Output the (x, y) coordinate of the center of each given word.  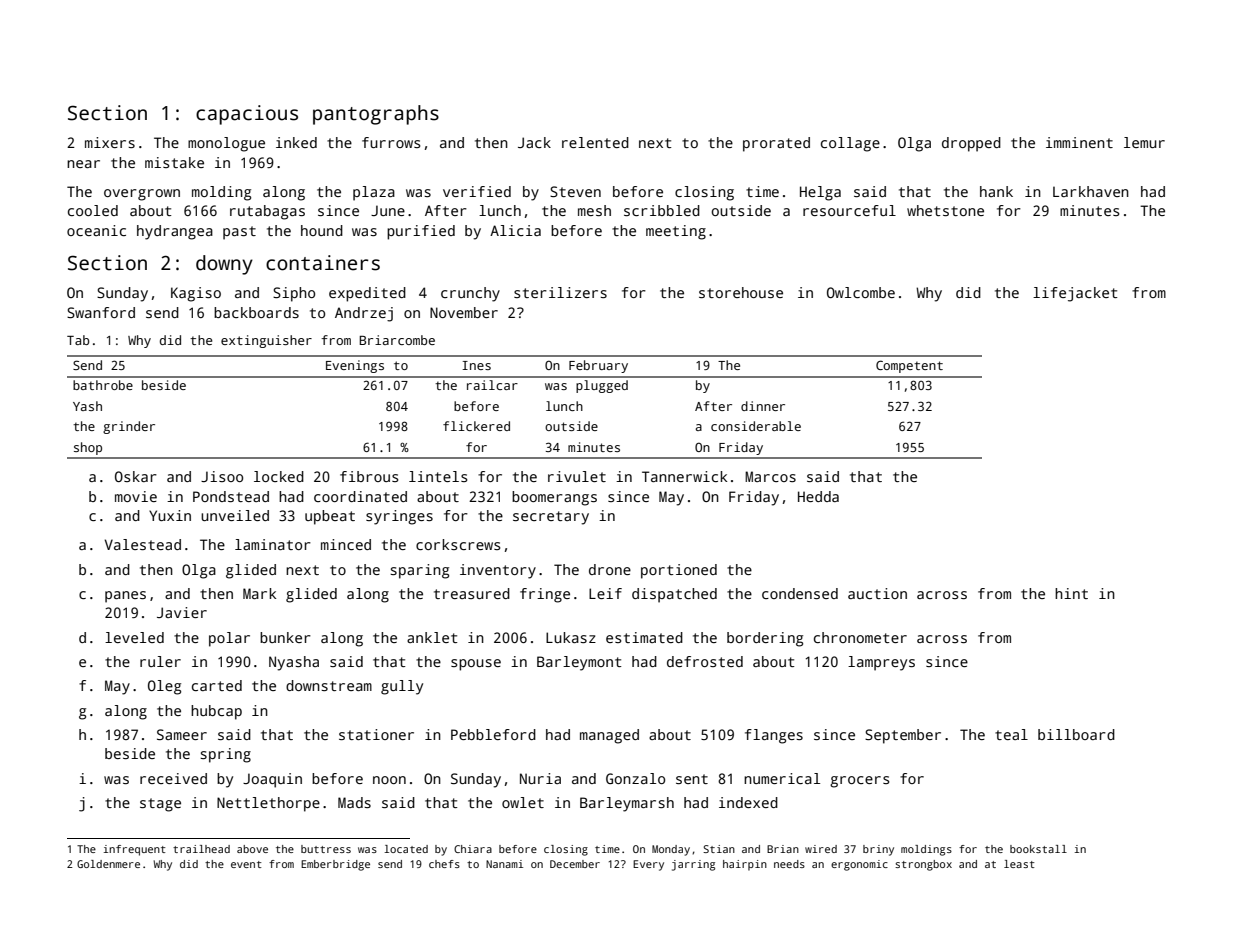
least (1019, 864)
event (246, 864)
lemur (1144, 142)
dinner (763, 406)
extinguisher (266, 341)
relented (595, 142)
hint (1071, 593)
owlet (523, 802)
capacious (247, 115)
